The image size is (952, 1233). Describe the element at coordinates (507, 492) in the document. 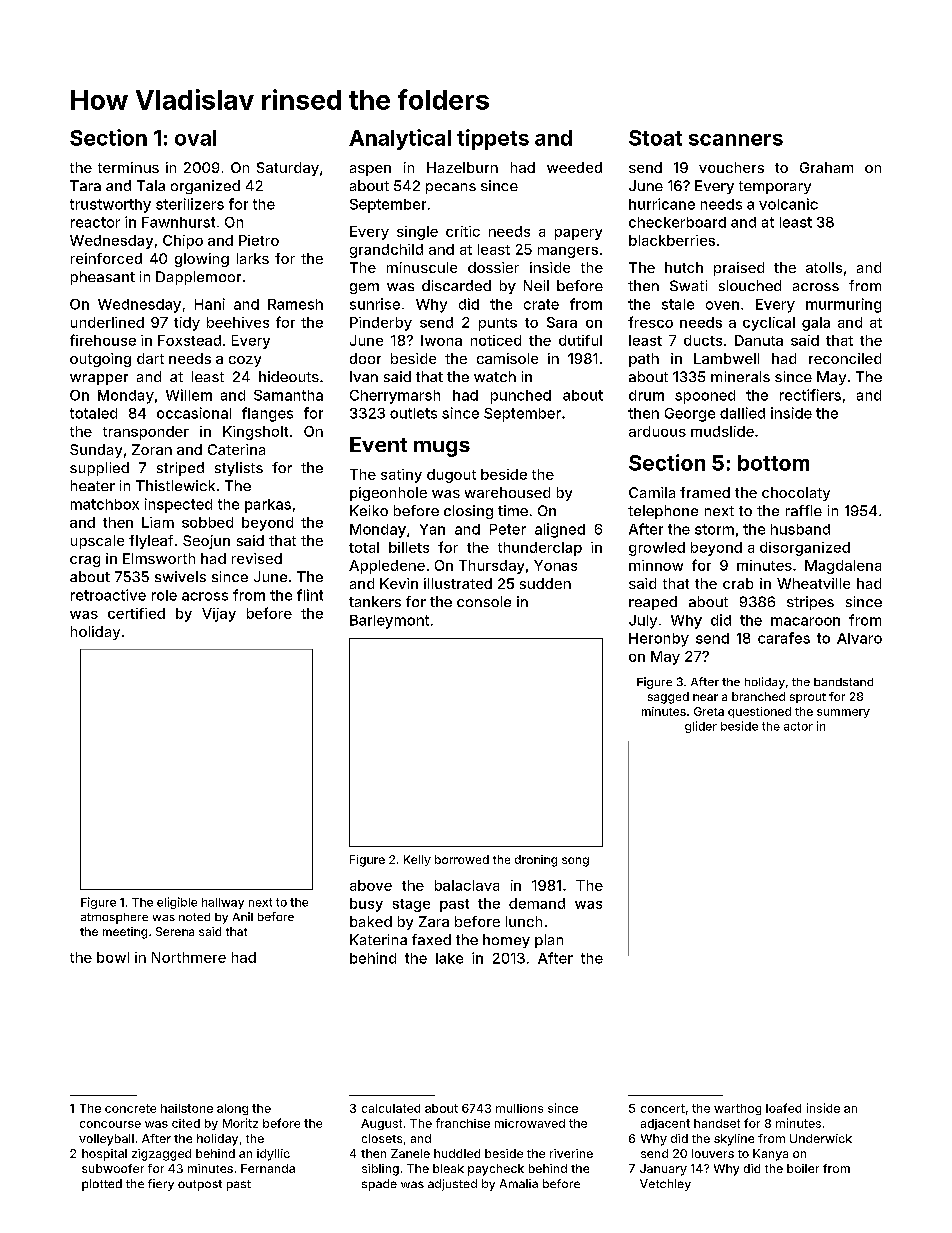

I see `warehoused` at that location.
